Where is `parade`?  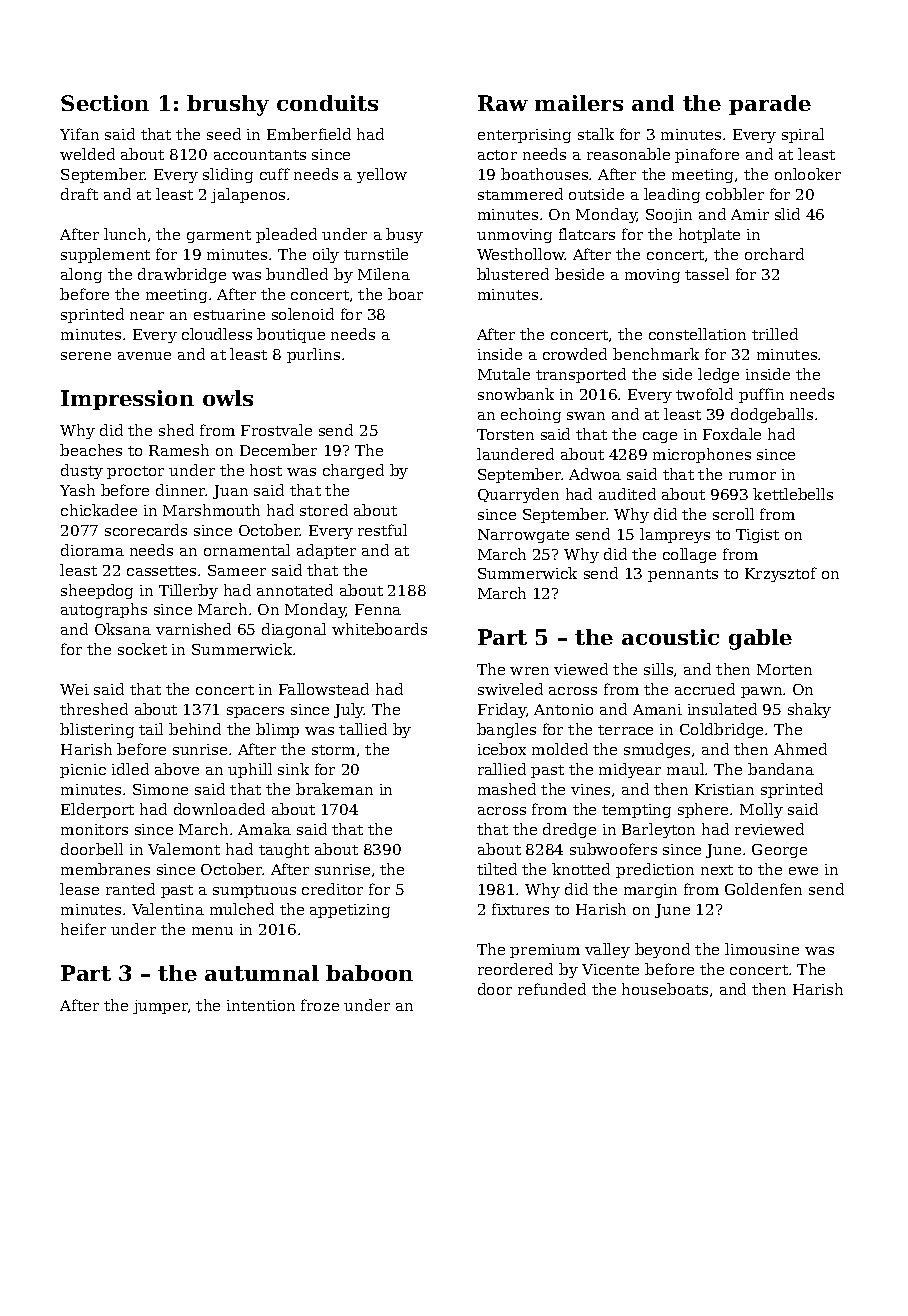
parade is located at coordinates (770, 105).
